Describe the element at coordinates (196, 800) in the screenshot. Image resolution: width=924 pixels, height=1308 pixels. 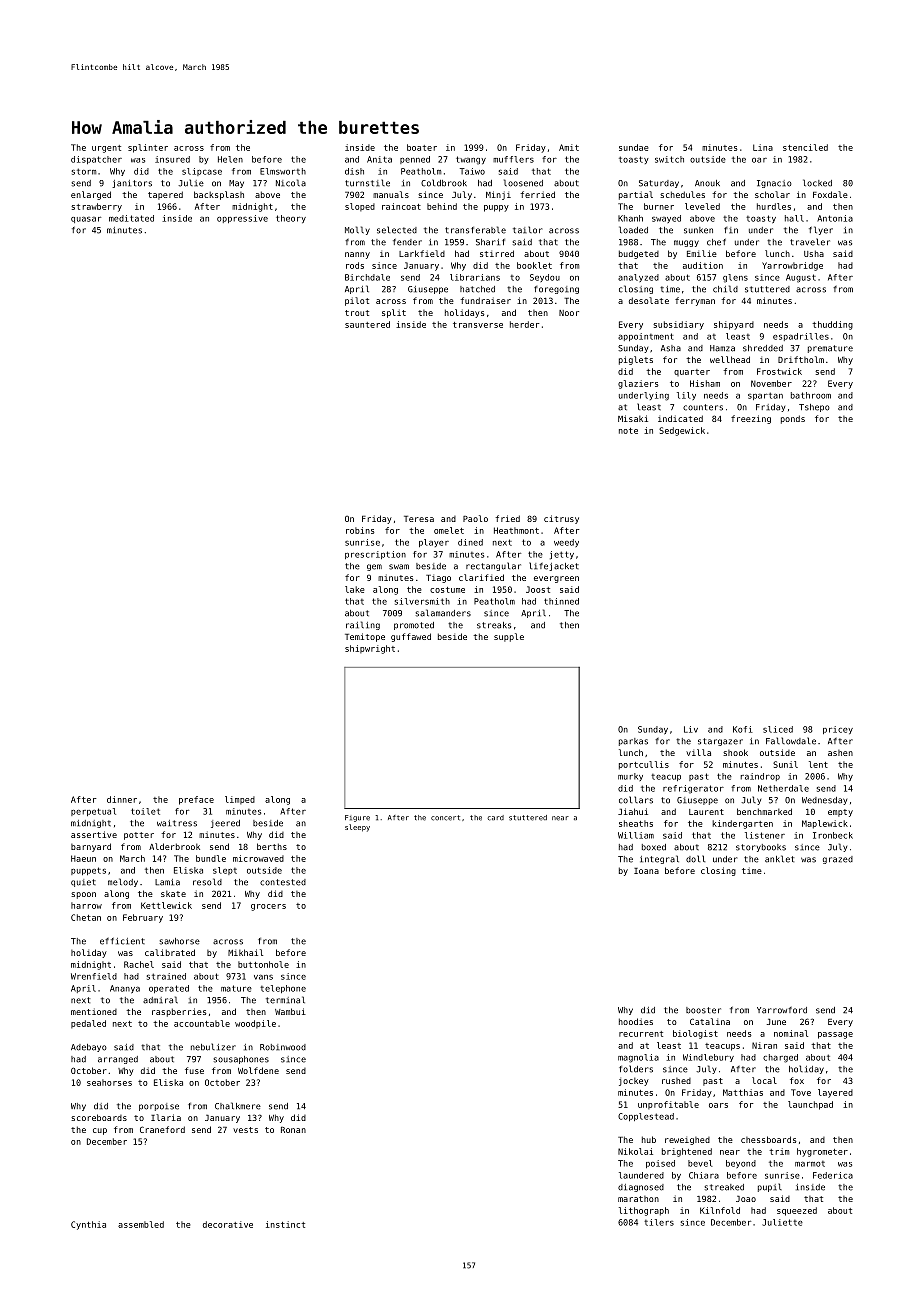
I see `preface` at that location.
